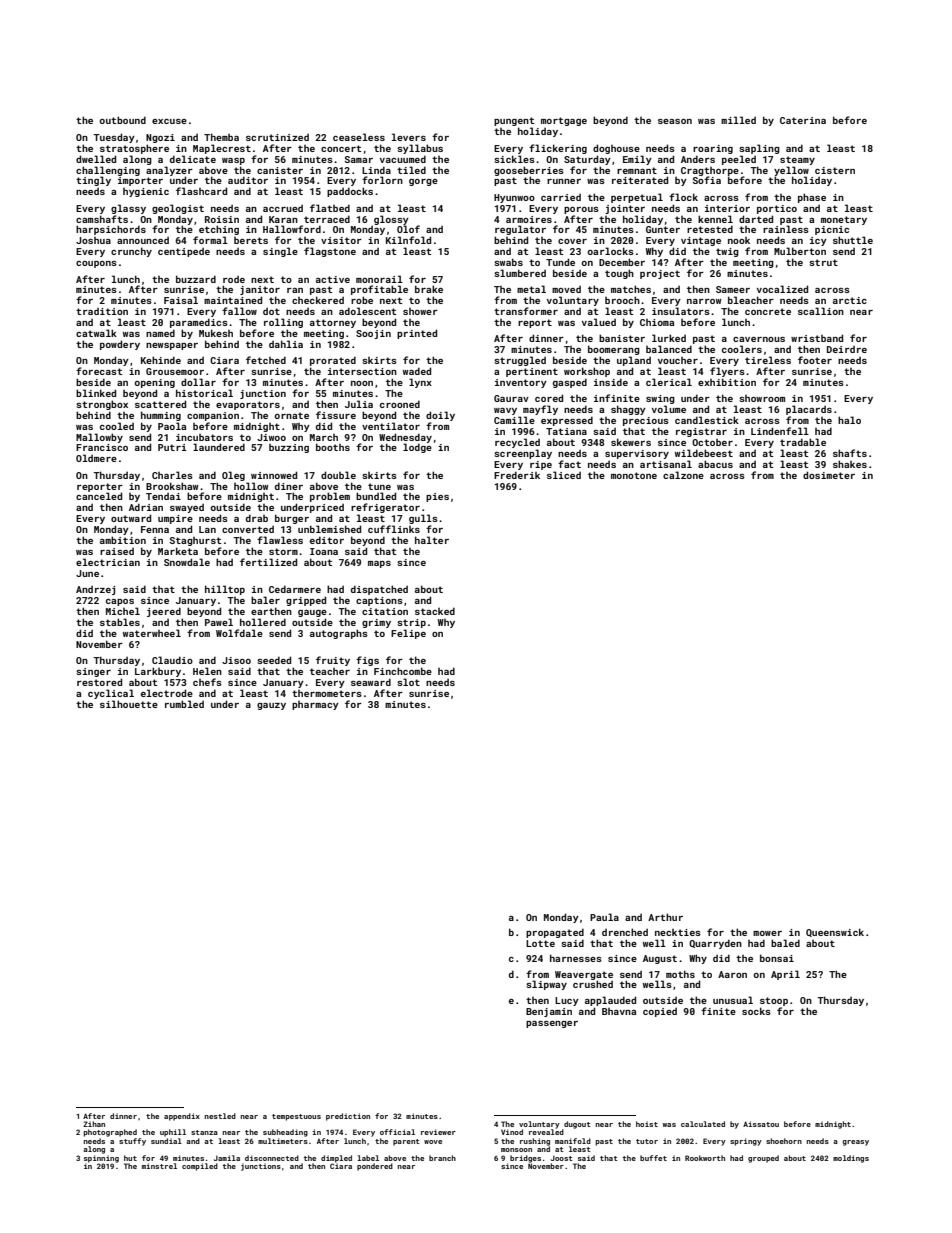 Image resolution: width=952 pixels, height=1233 pixels. I want to click on Wolfdale, so click(239, 633).
